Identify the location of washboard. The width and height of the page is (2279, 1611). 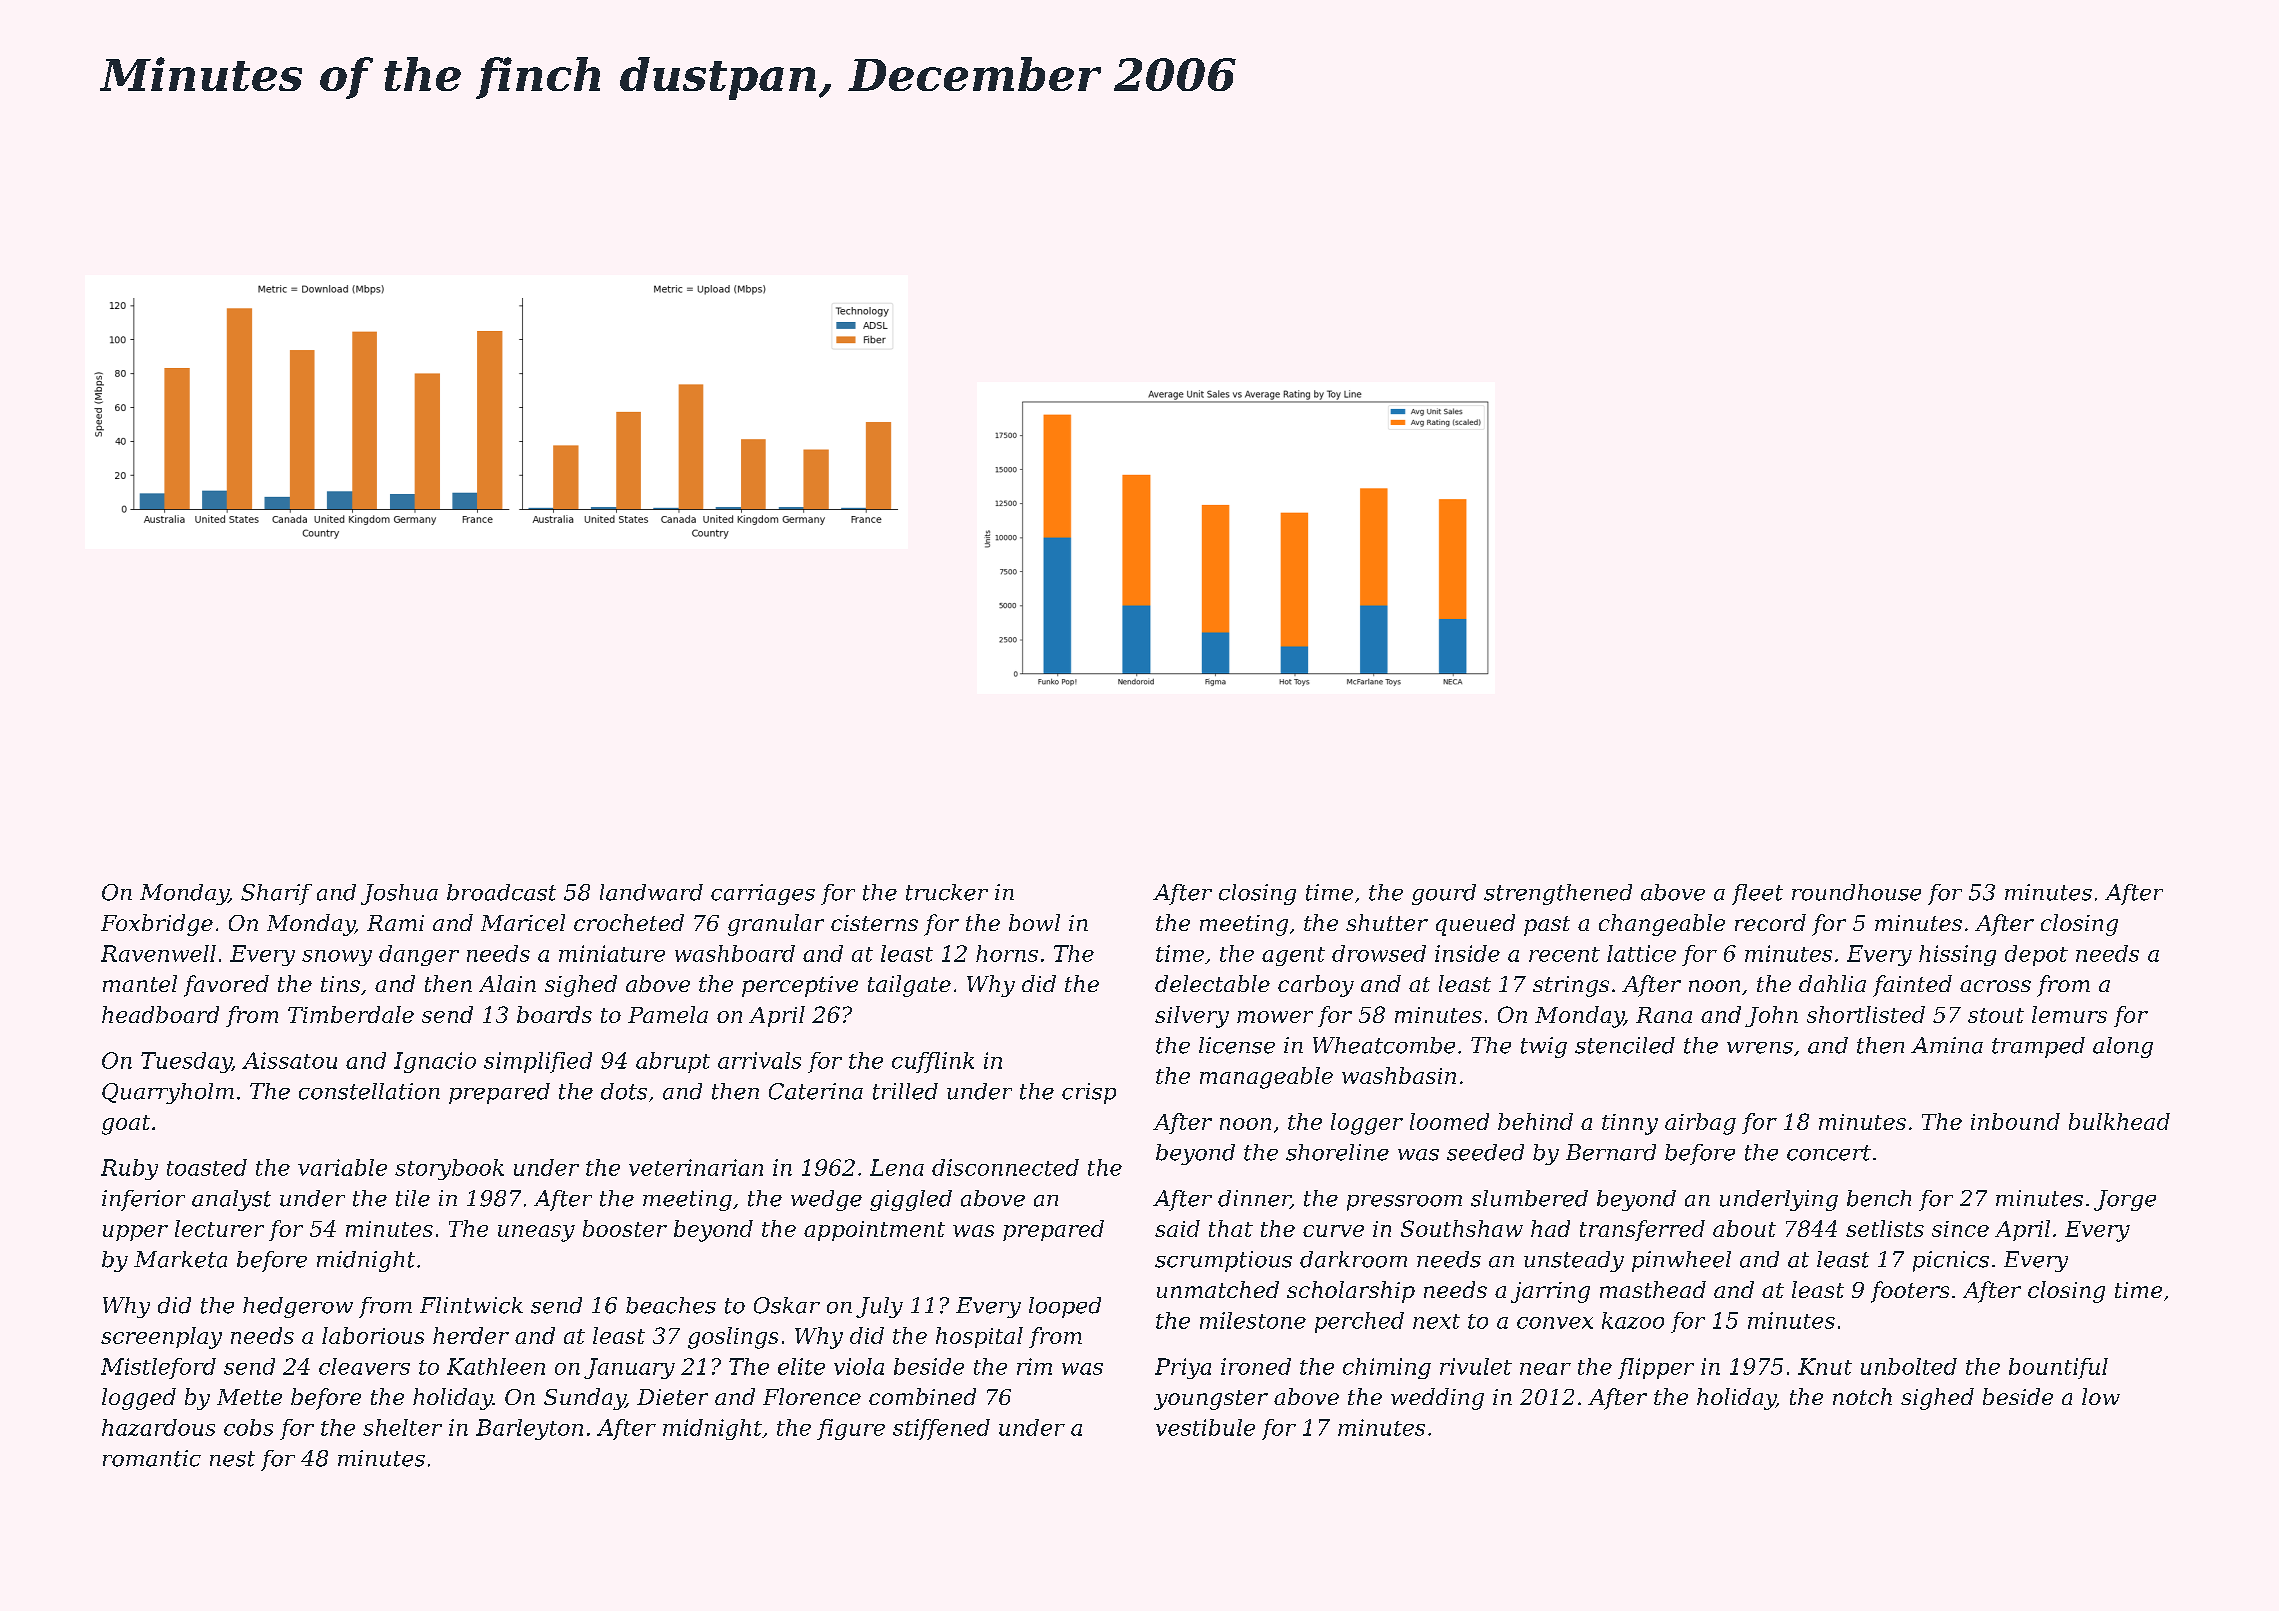
(735, 953).
